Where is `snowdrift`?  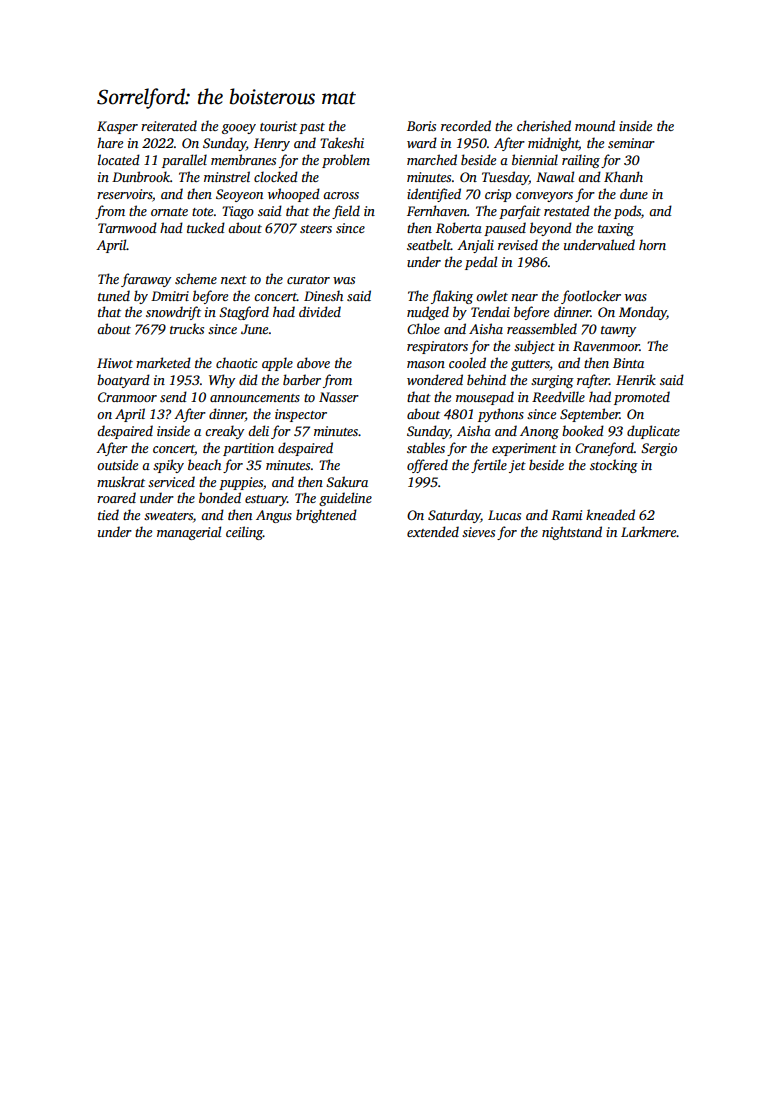 snowdrift is located at coordinates (173, 313).
